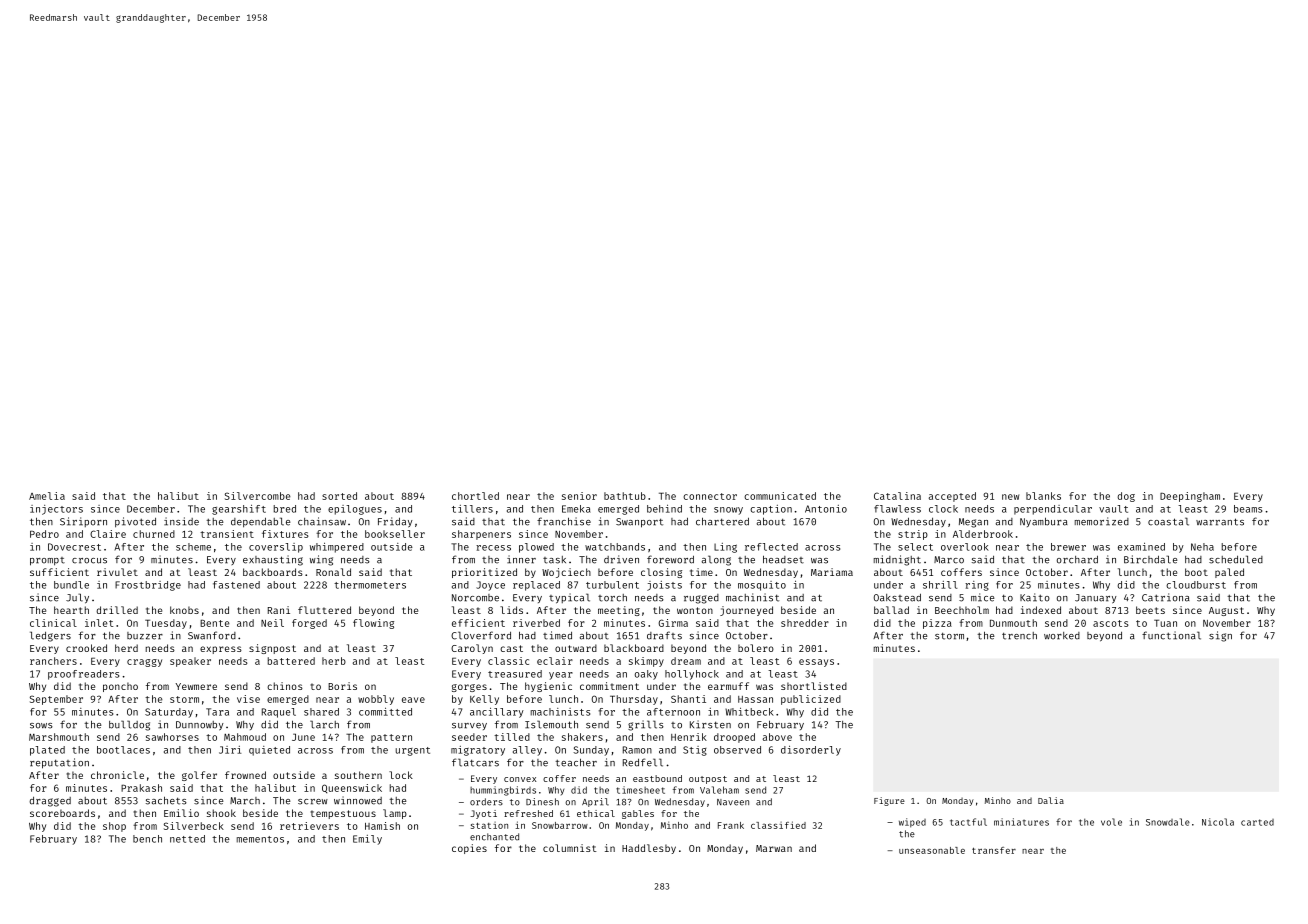 This page has width=1308, height=924. What do you see at coordinates (1035, 597) in the page?
I see `Kaito` at bounding box center [1035, 597].
